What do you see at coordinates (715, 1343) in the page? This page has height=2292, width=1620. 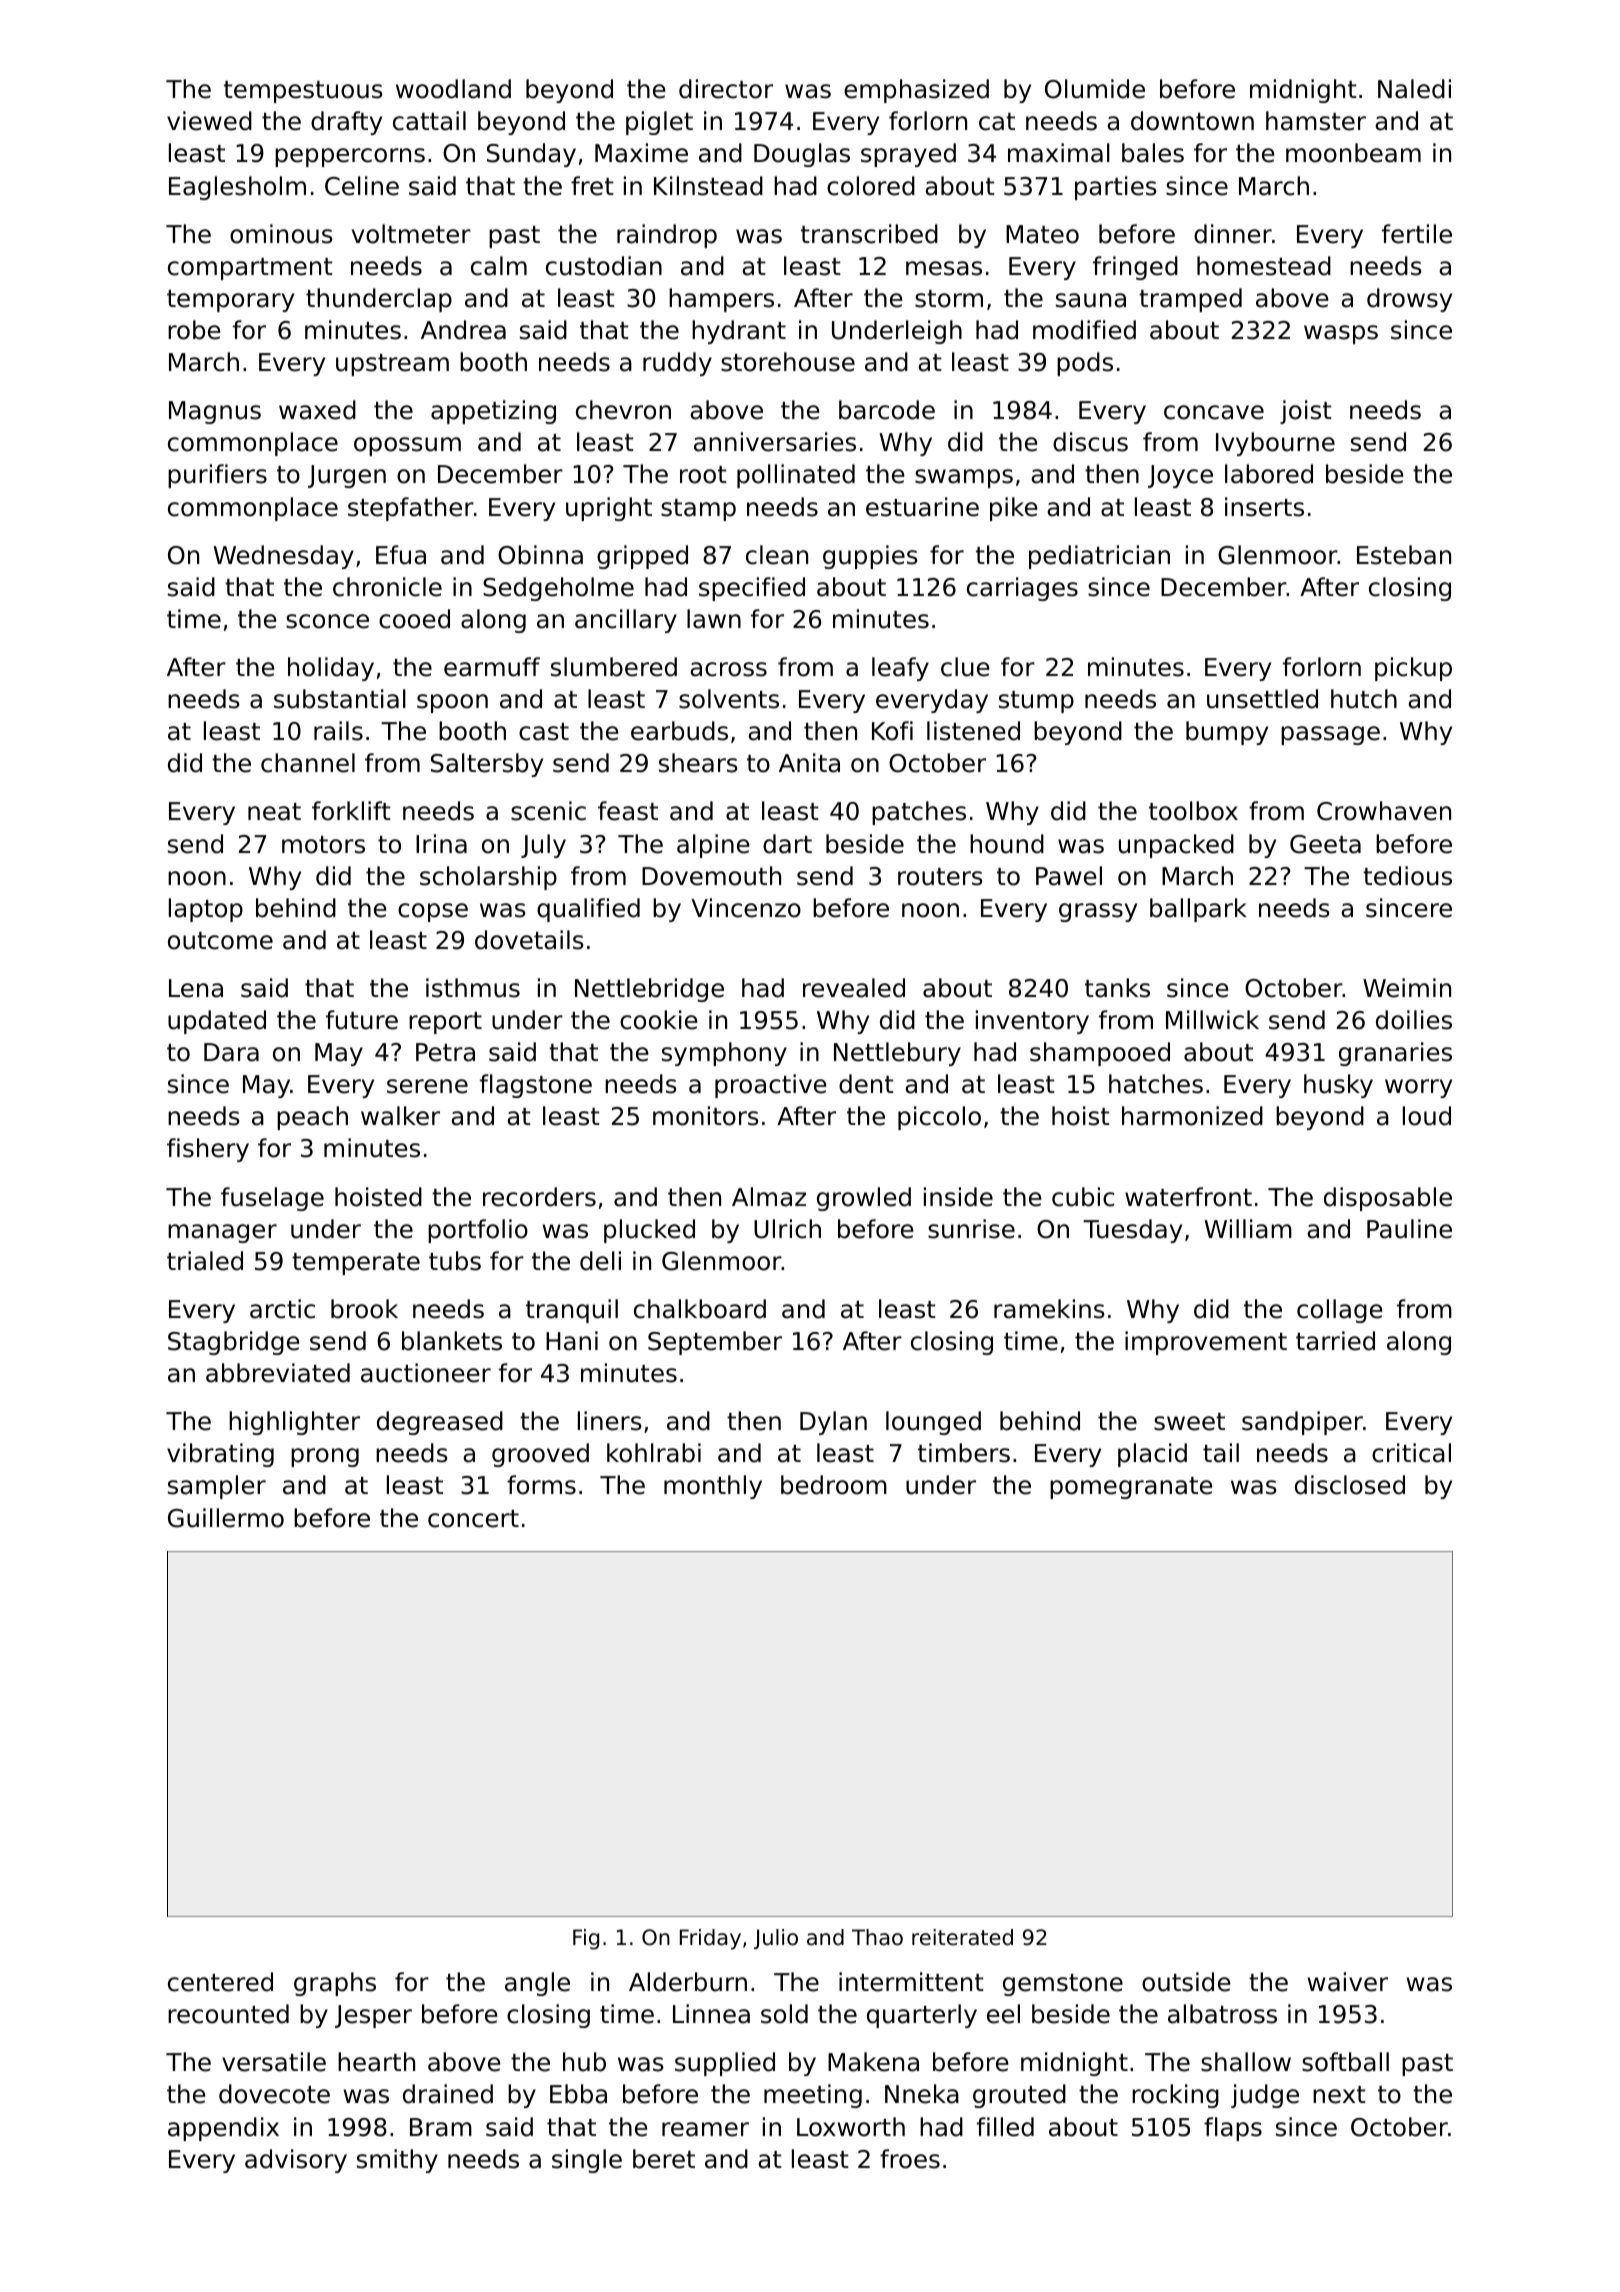 I see `September` at bounding box center [715, 1343].
